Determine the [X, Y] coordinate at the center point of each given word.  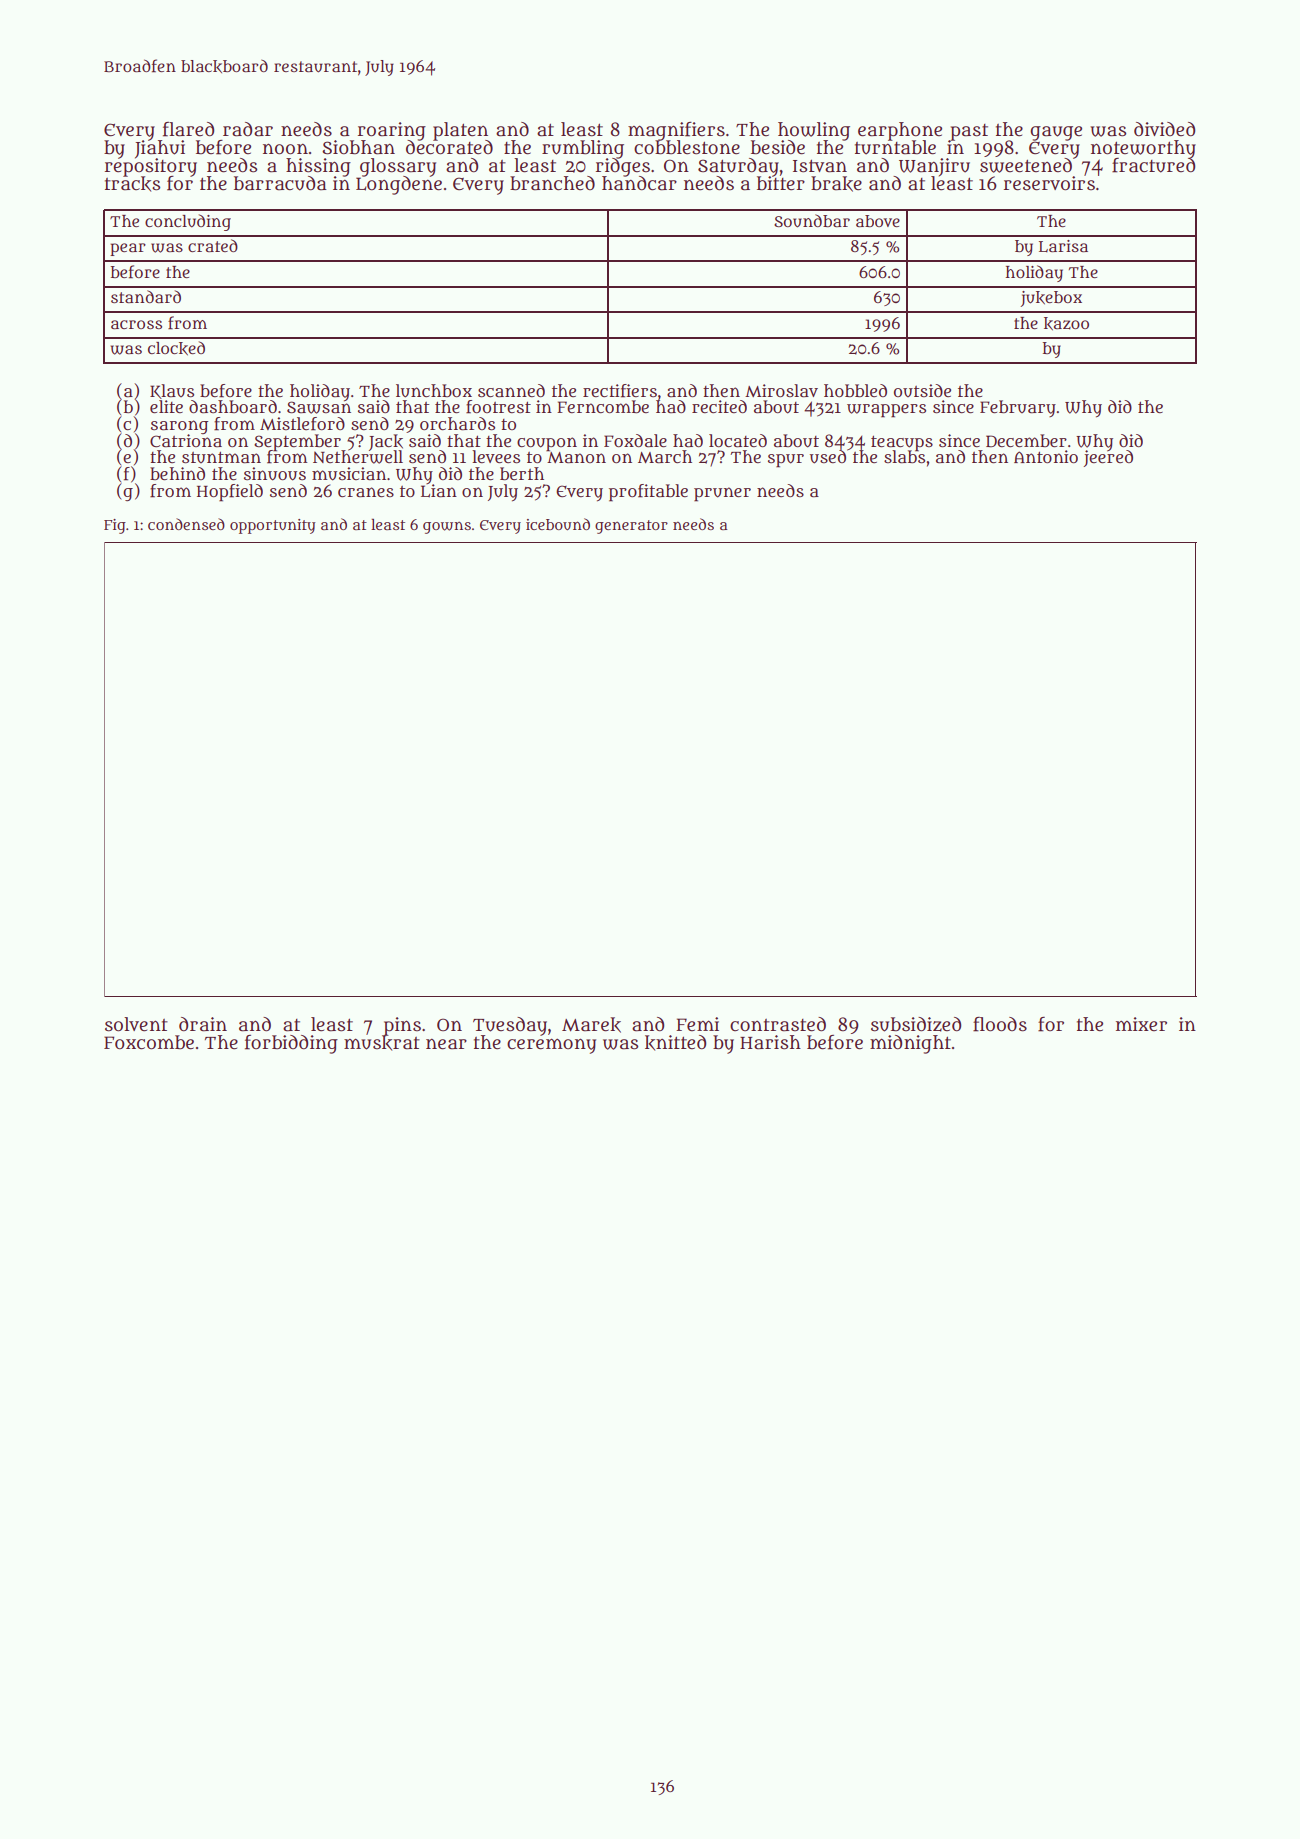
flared [188, 129]
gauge [1056, 133]
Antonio [1046, 456]
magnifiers [676, 131]
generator [631, 527]
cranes [366, 492]
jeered [1108, 459]
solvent [136, 1024]
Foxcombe [149, 1042]
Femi [697, 1024]
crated [213, 245]
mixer [1141, 1024]
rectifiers [620, 391]
